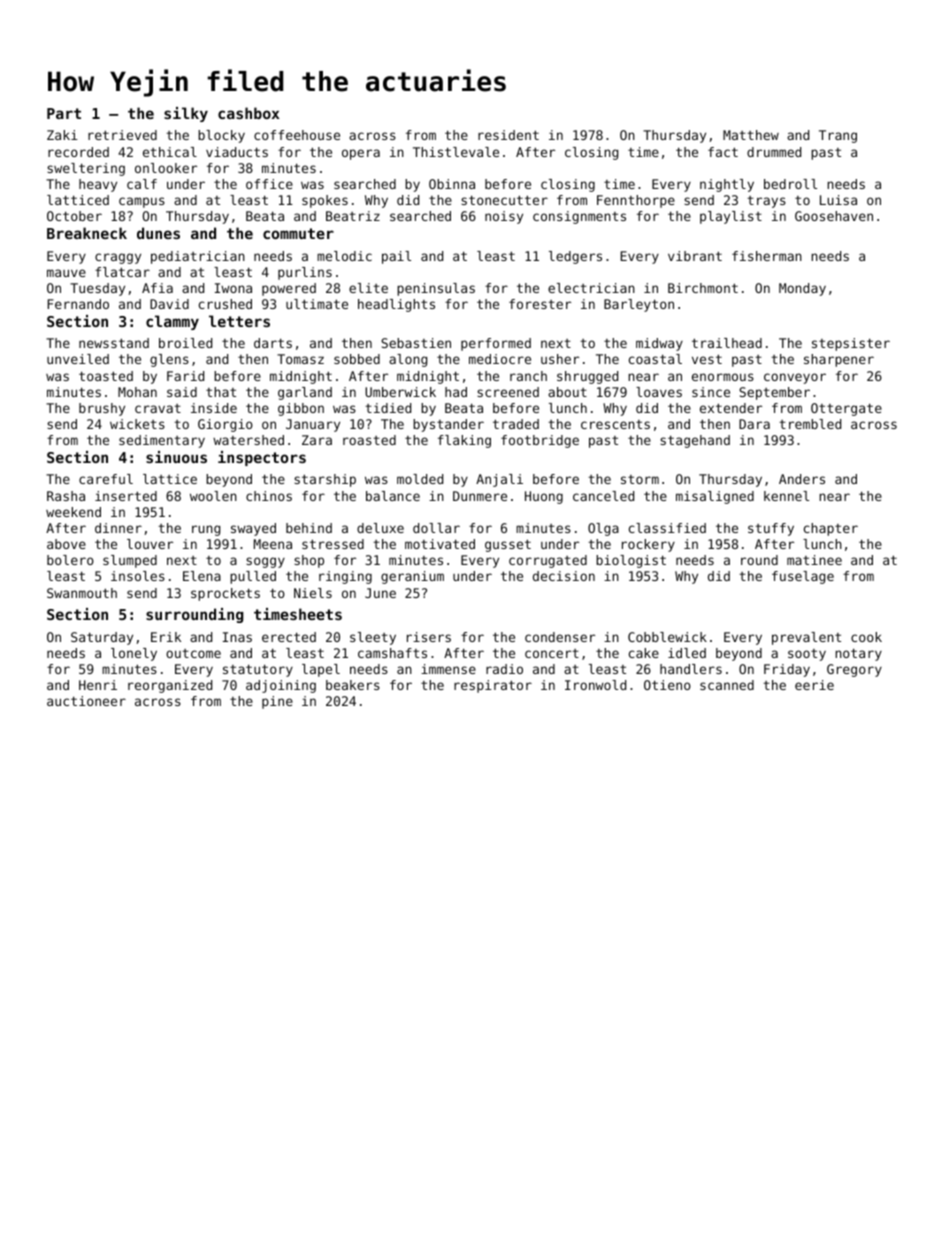 The width and height of the page is (952, 1233). Describe the element at coordinates (106, 376) in the page. I see `toasted` at that location.
